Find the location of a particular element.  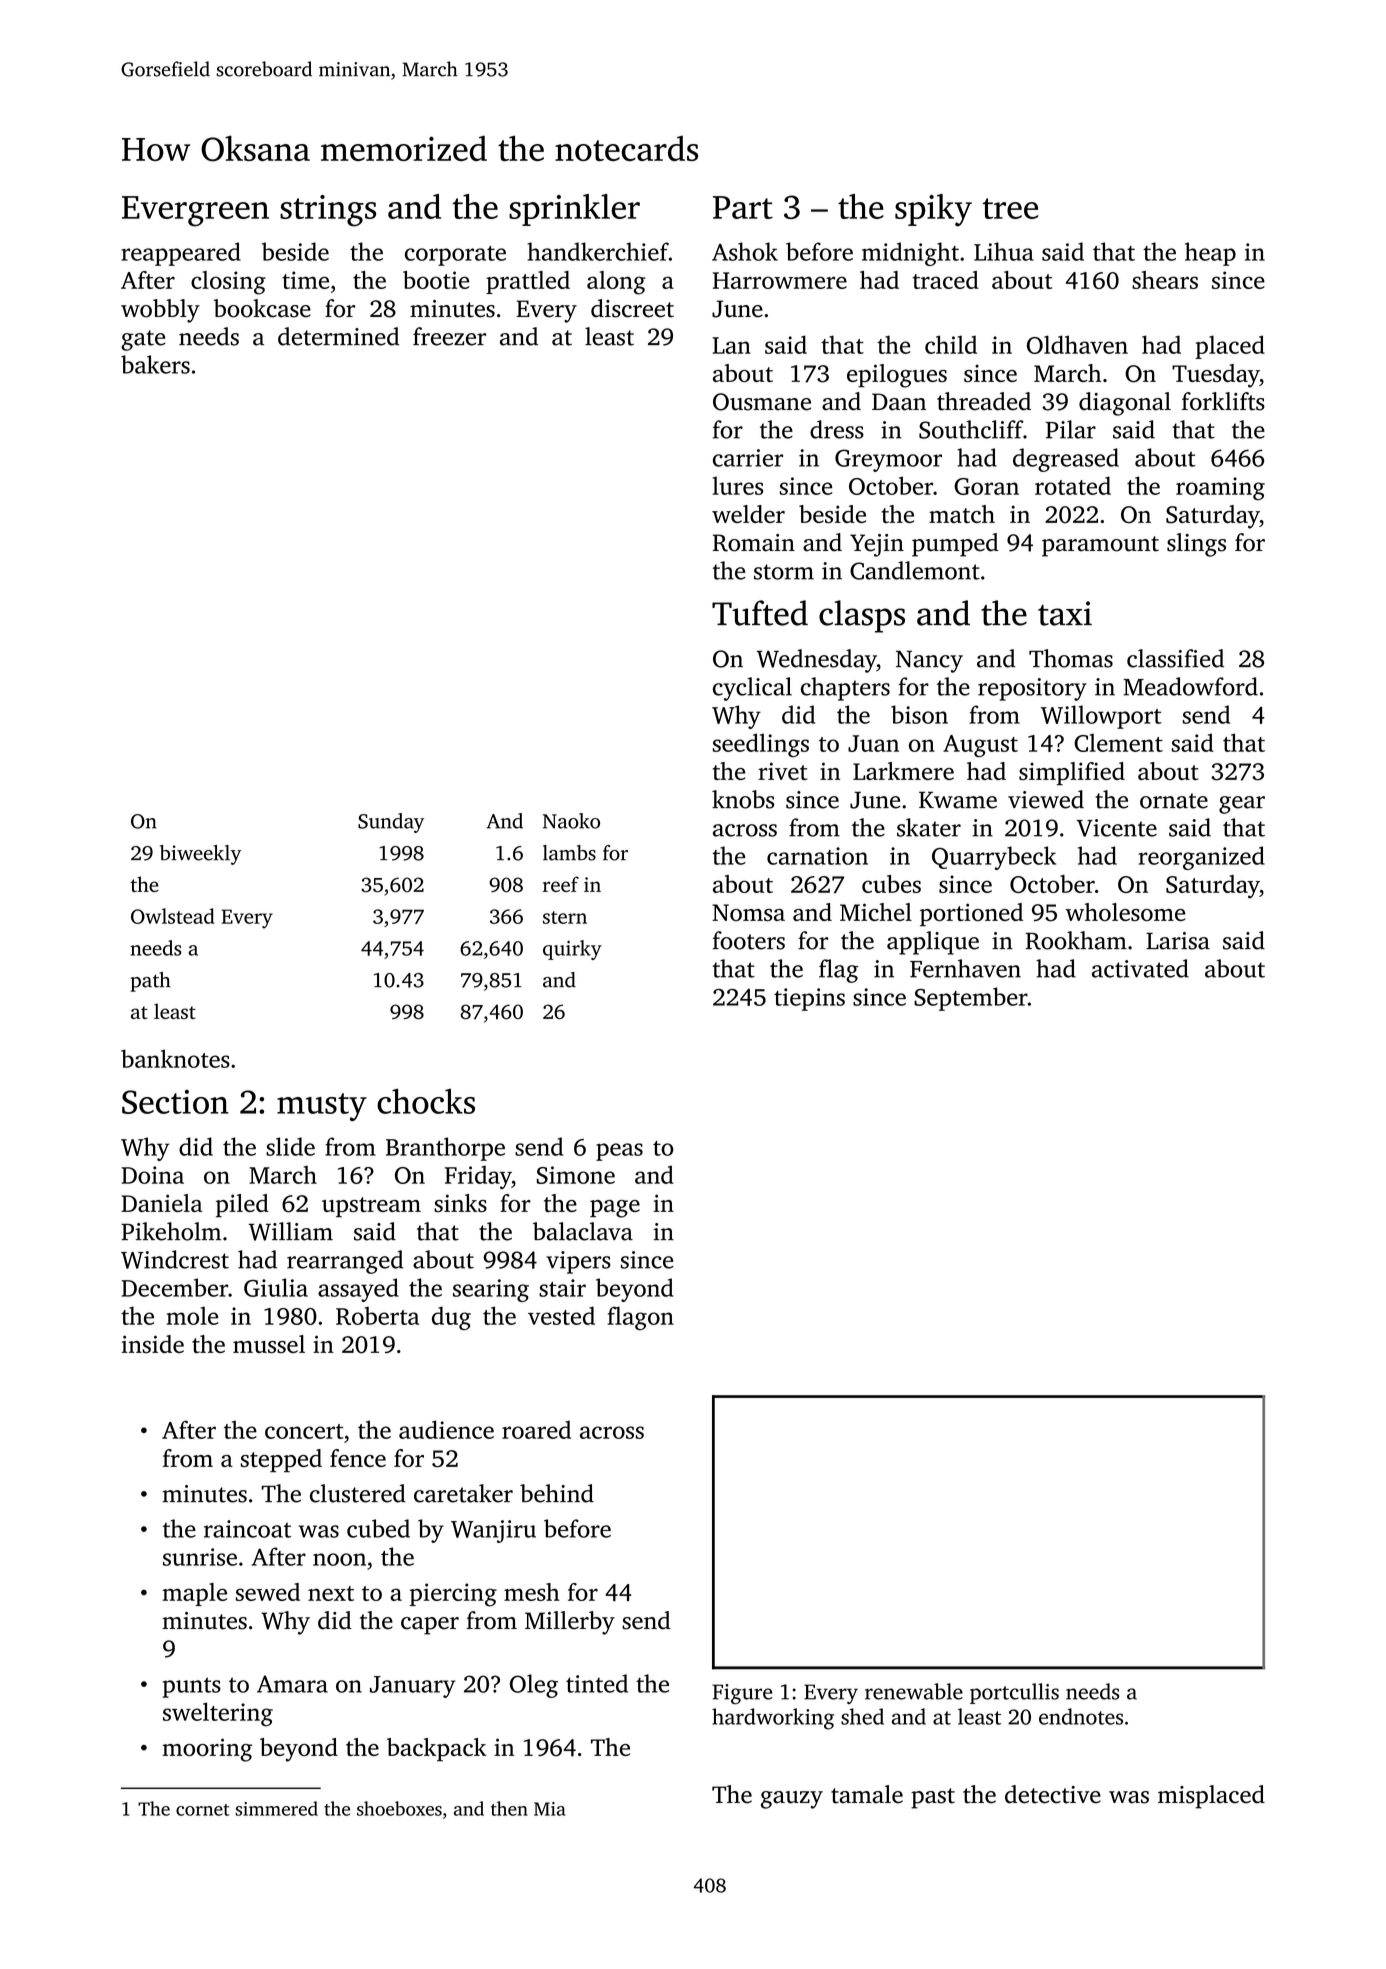

rotated is located at coordinates (1073, 485).
